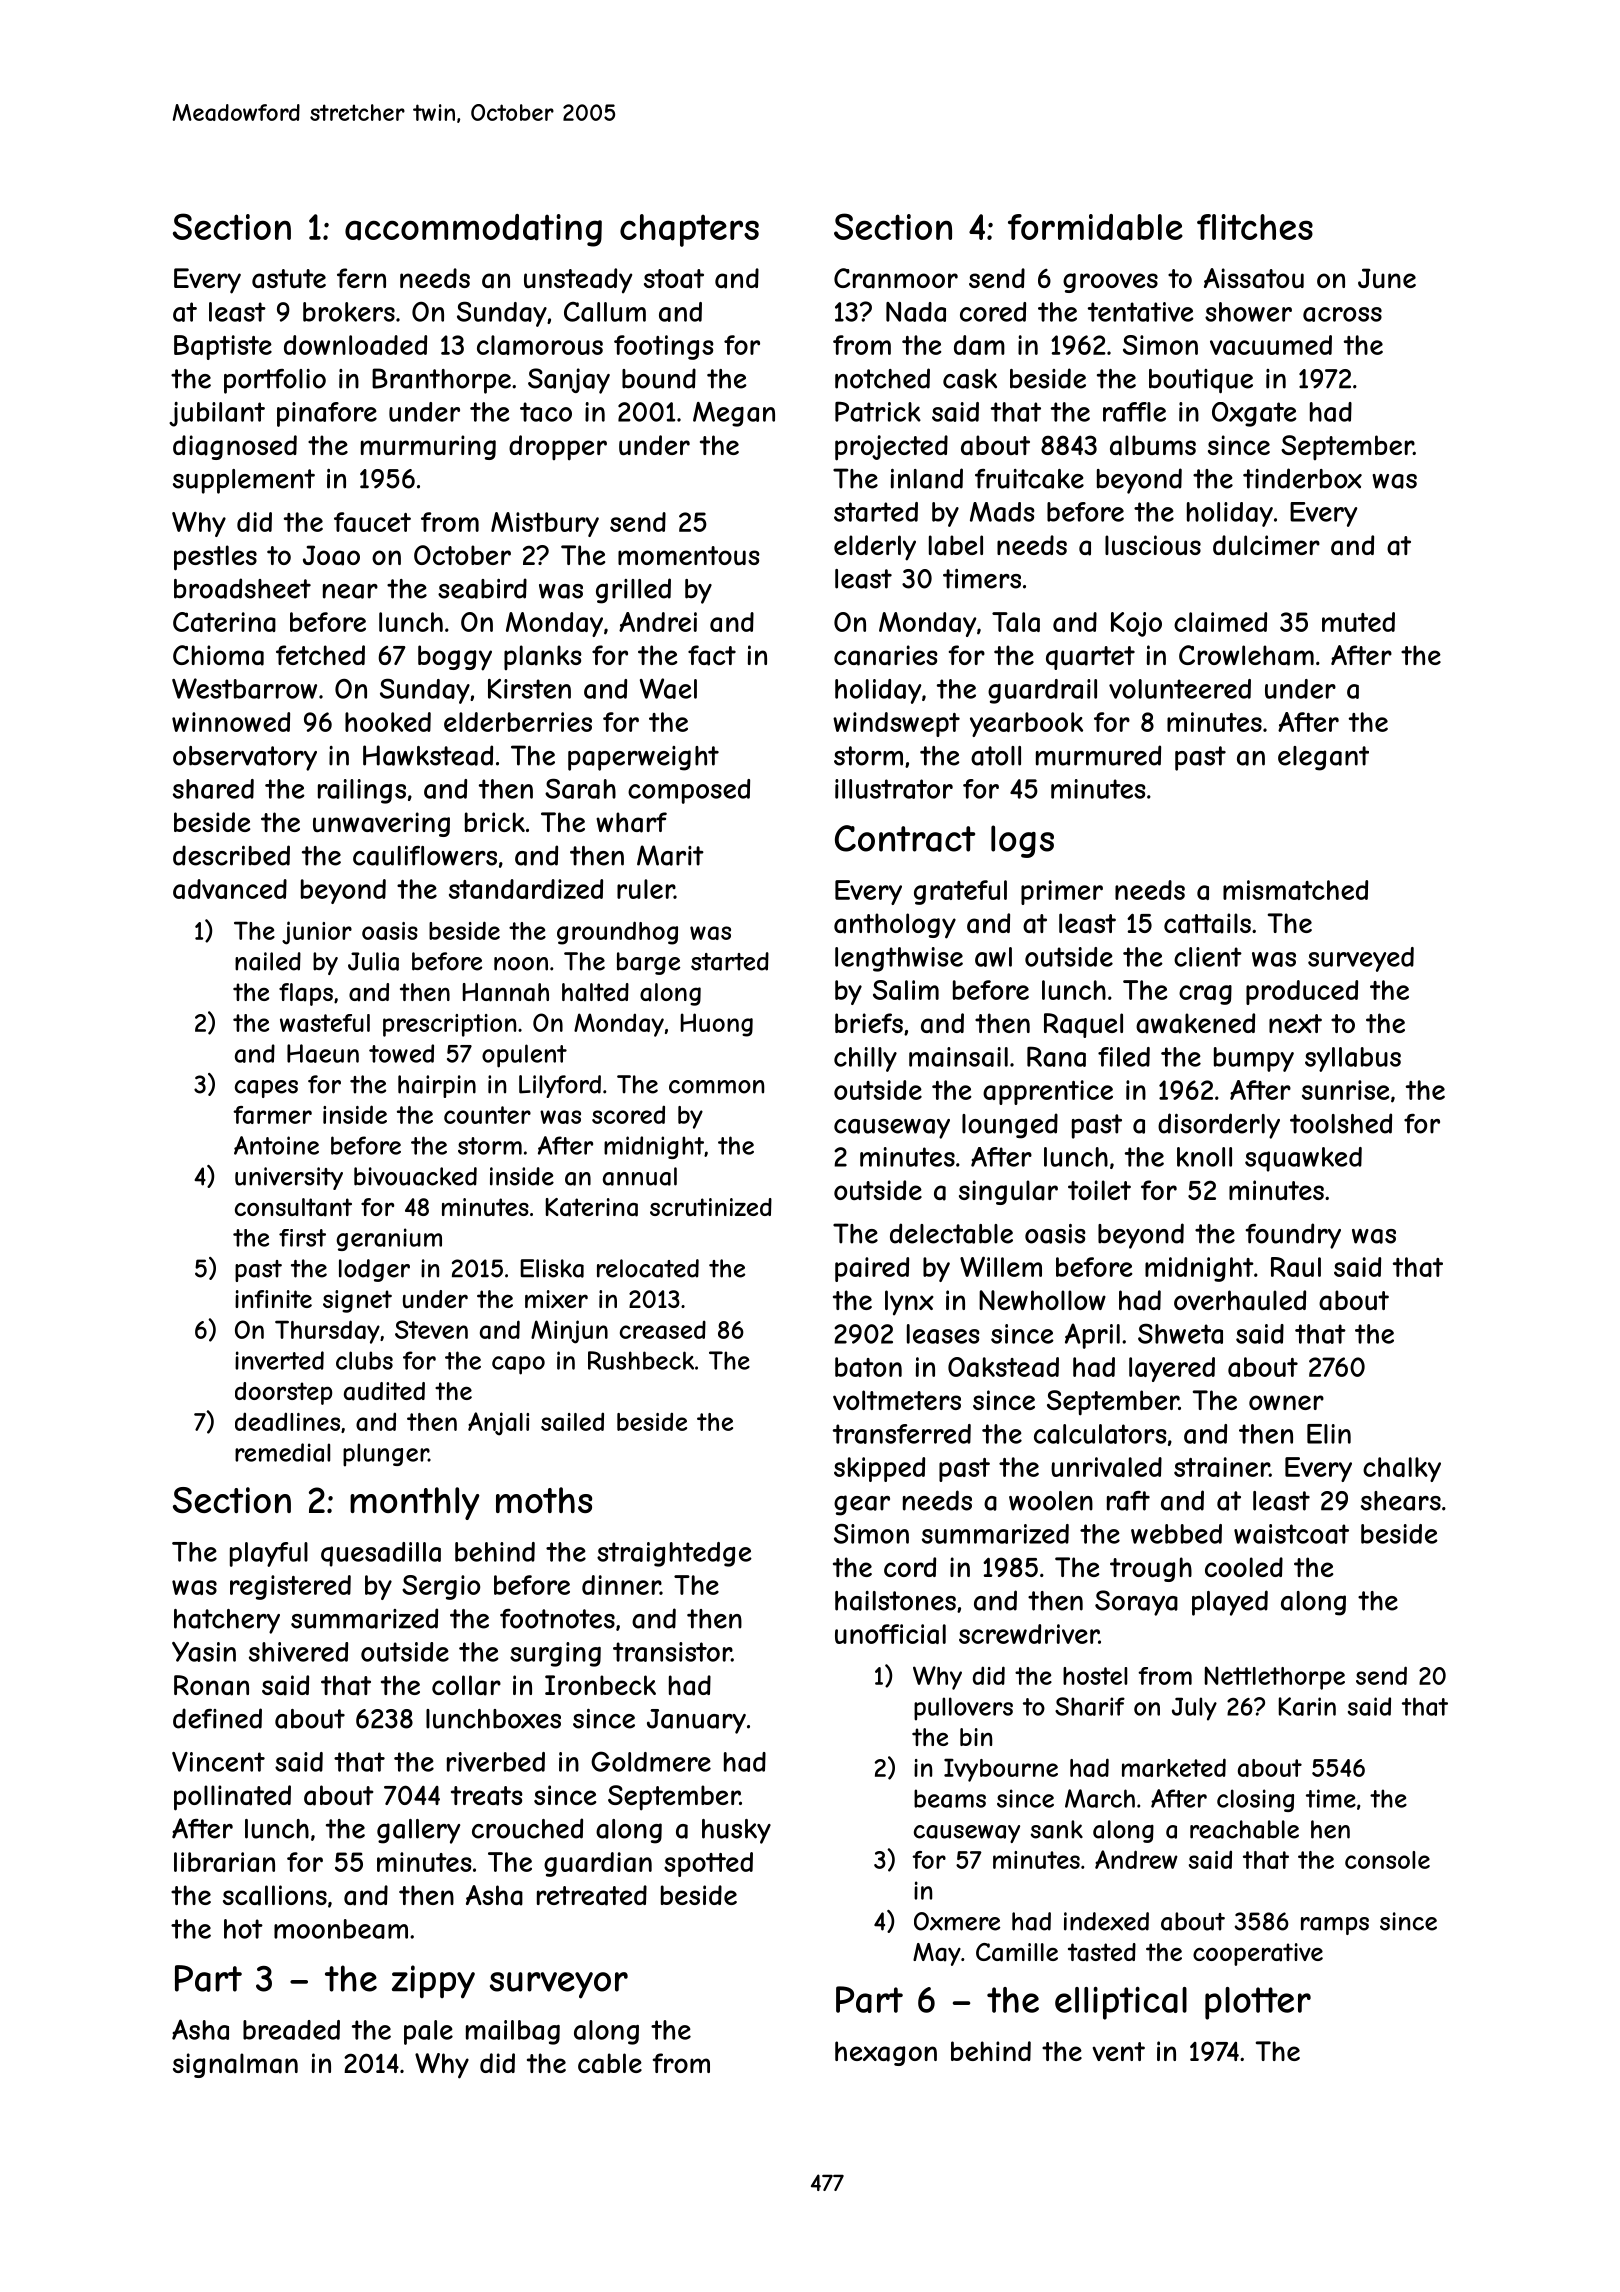 The height and width of the screenshot is (2292, 1620). Describe the element at coordinates (466, 1685) in the screenshot. I see `collar` at that location.
